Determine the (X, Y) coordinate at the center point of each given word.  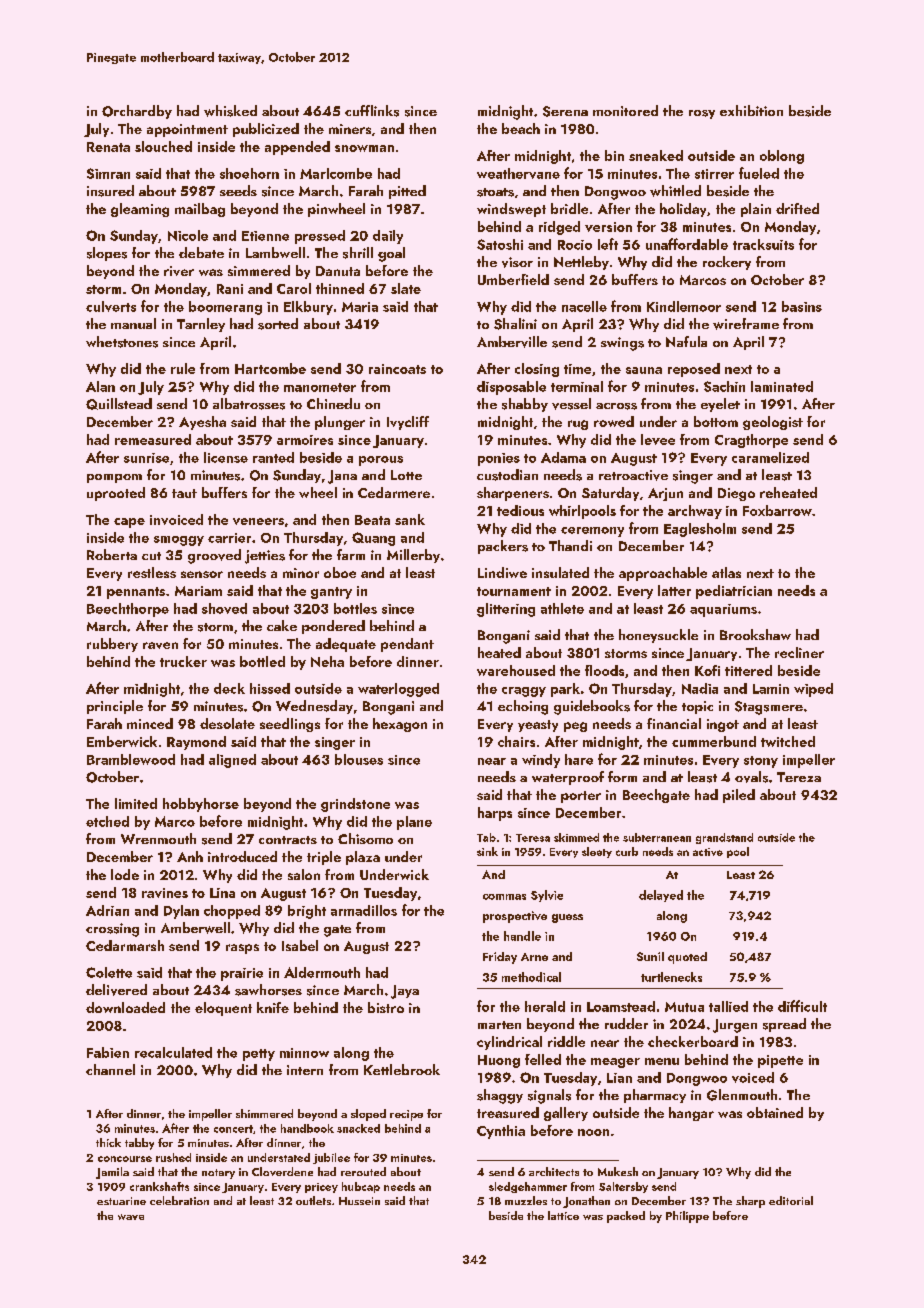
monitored (625, 110)
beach (521, 128)
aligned (232, 761)
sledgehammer (528, 1187)
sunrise (146, 458)
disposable (511, 388)
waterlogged (398, 690)
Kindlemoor (684, 306)
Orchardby (137, 112)
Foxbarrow (777, 510)
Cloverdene (282, 1171)
